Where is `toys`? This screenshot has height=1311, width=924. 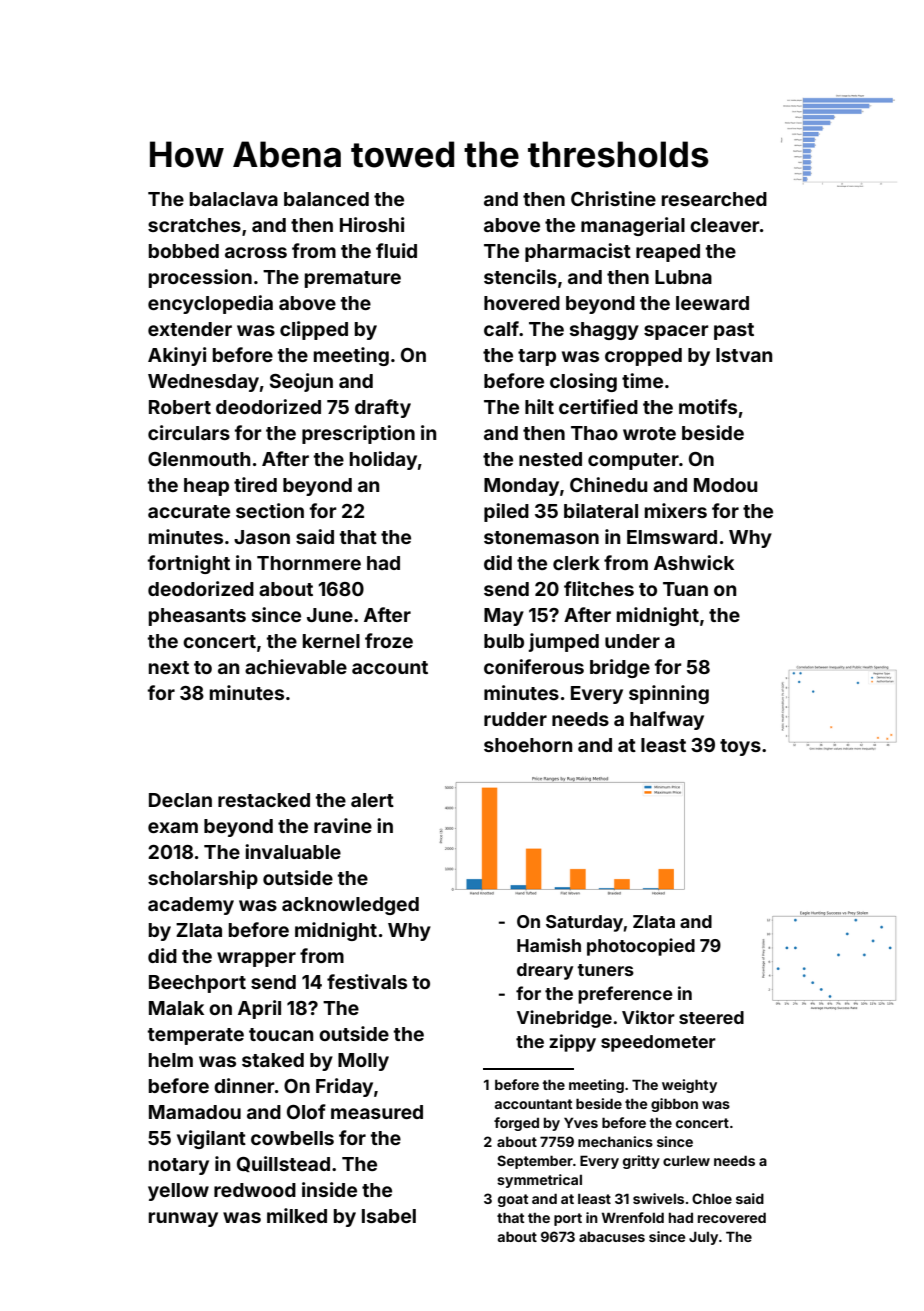
toys is located at coordinates (740, 747).
